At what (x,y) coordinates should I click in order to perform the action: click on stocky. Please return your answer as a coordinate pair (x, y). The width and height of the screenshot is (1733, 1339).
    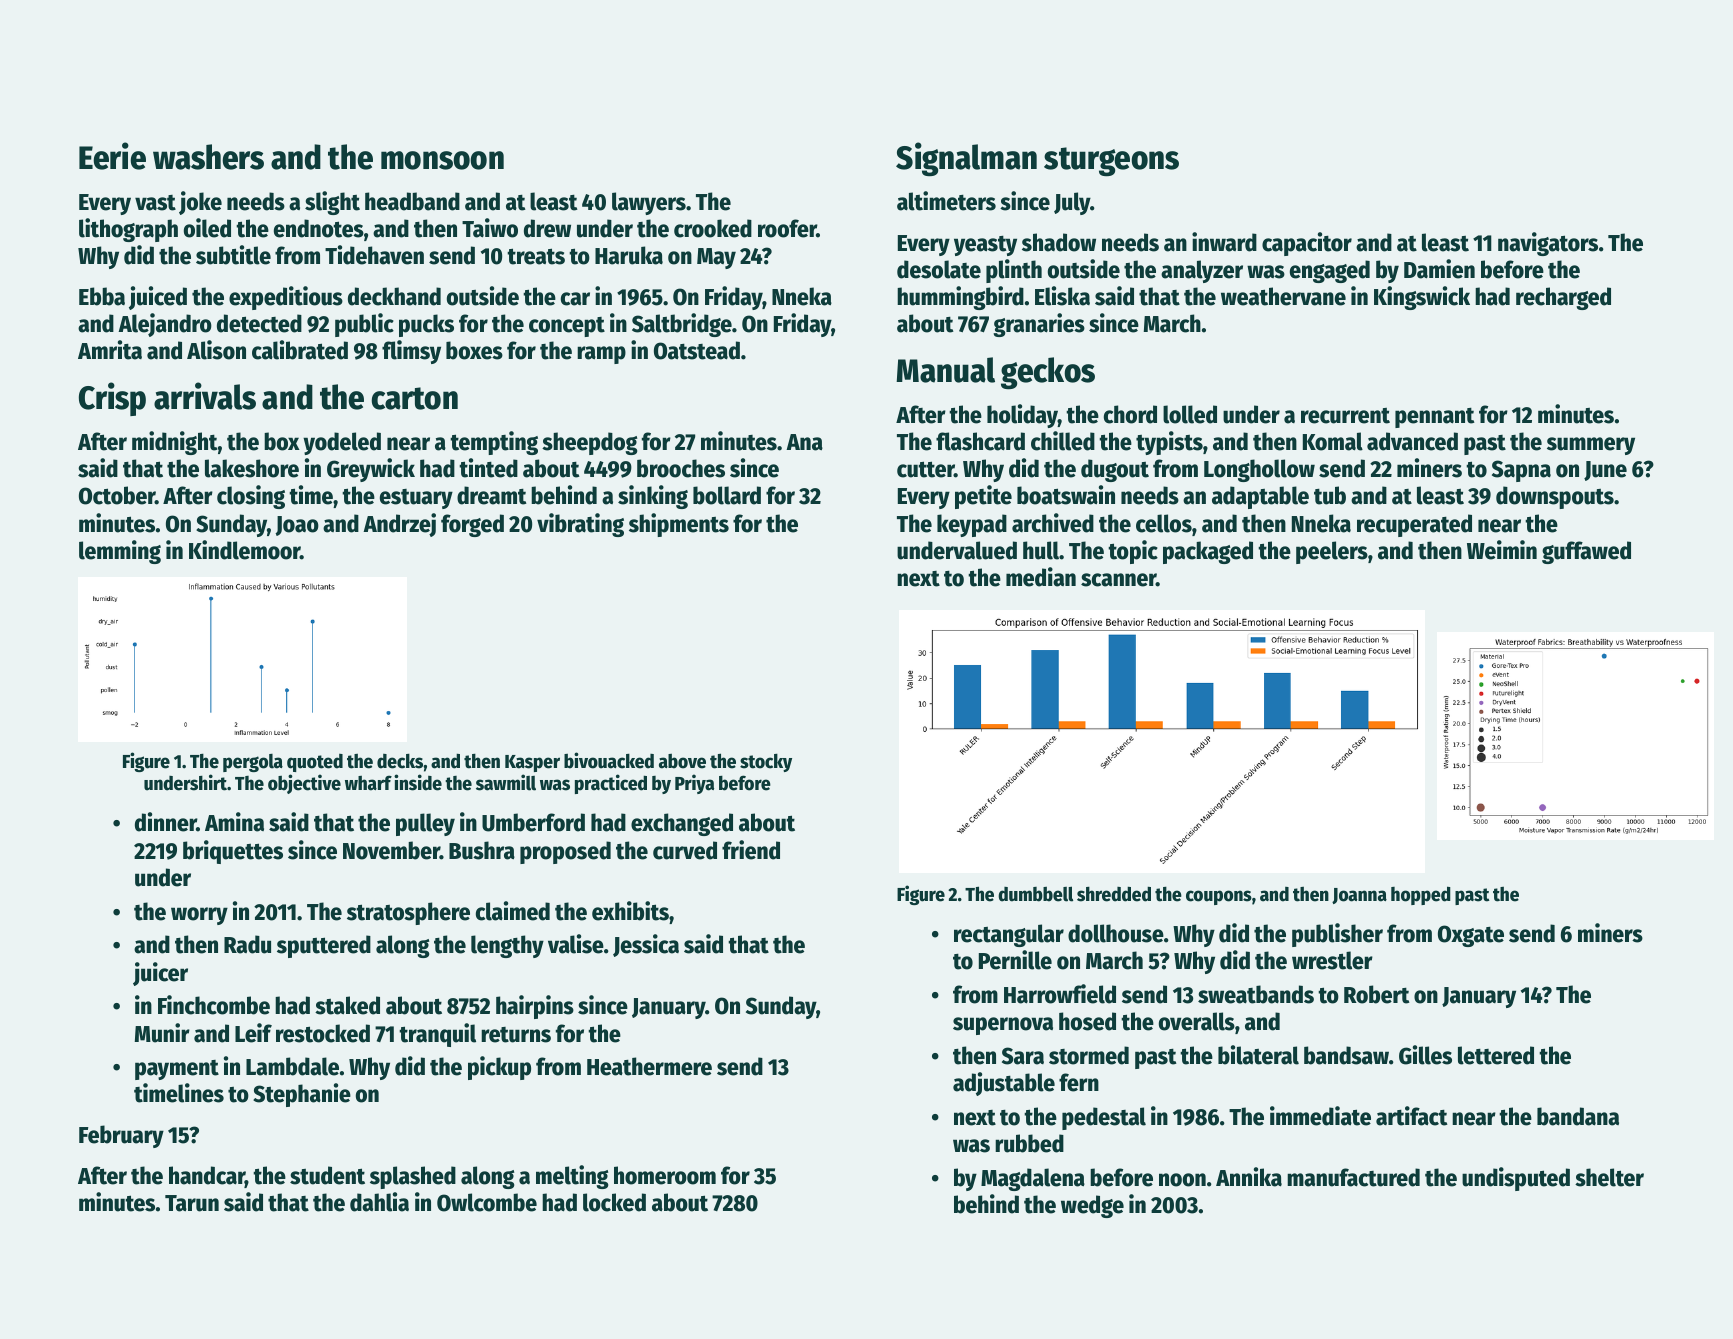
    Looking at the image, I should click on (766, 763).
